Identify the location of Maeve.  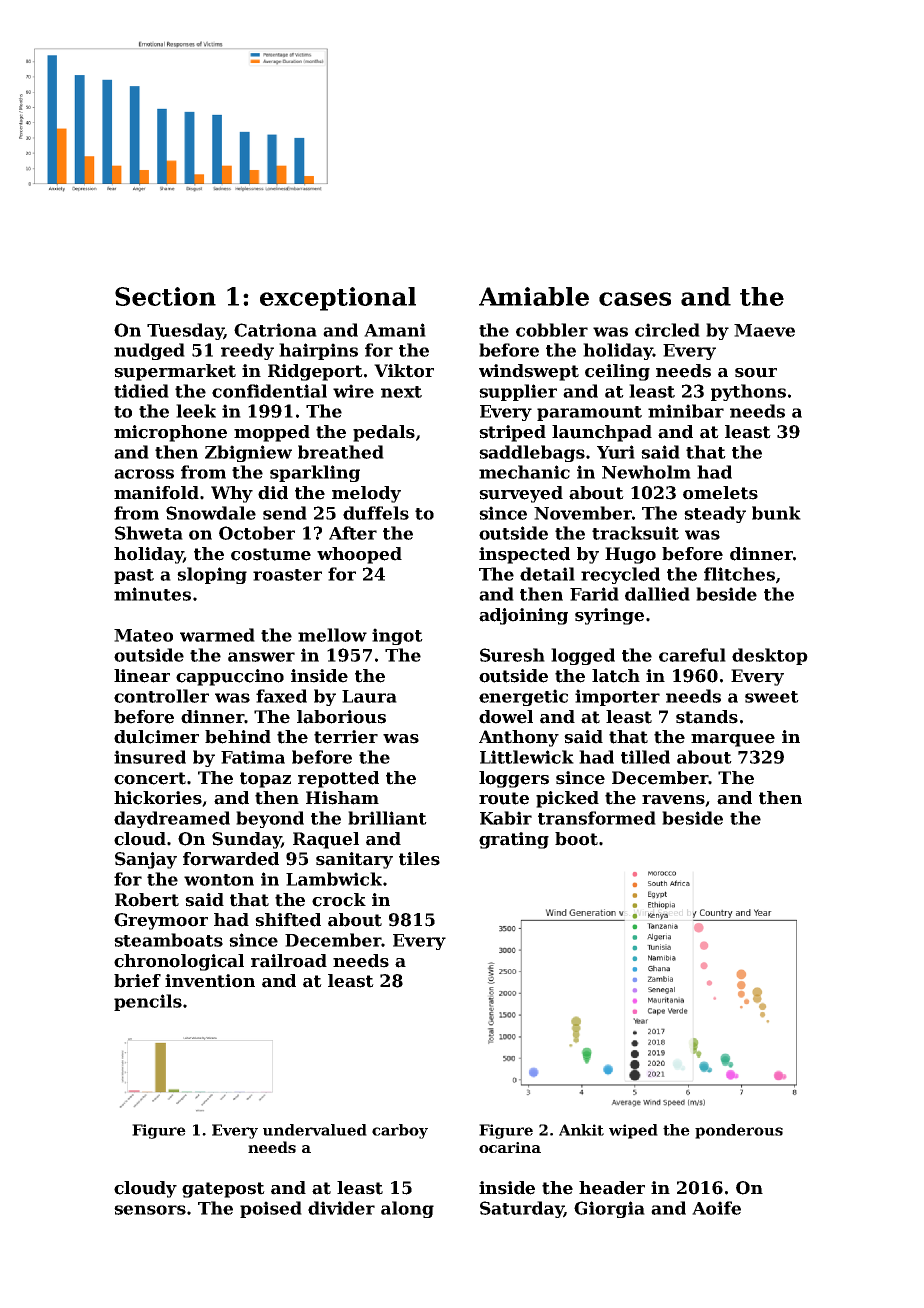
(764, 330).
